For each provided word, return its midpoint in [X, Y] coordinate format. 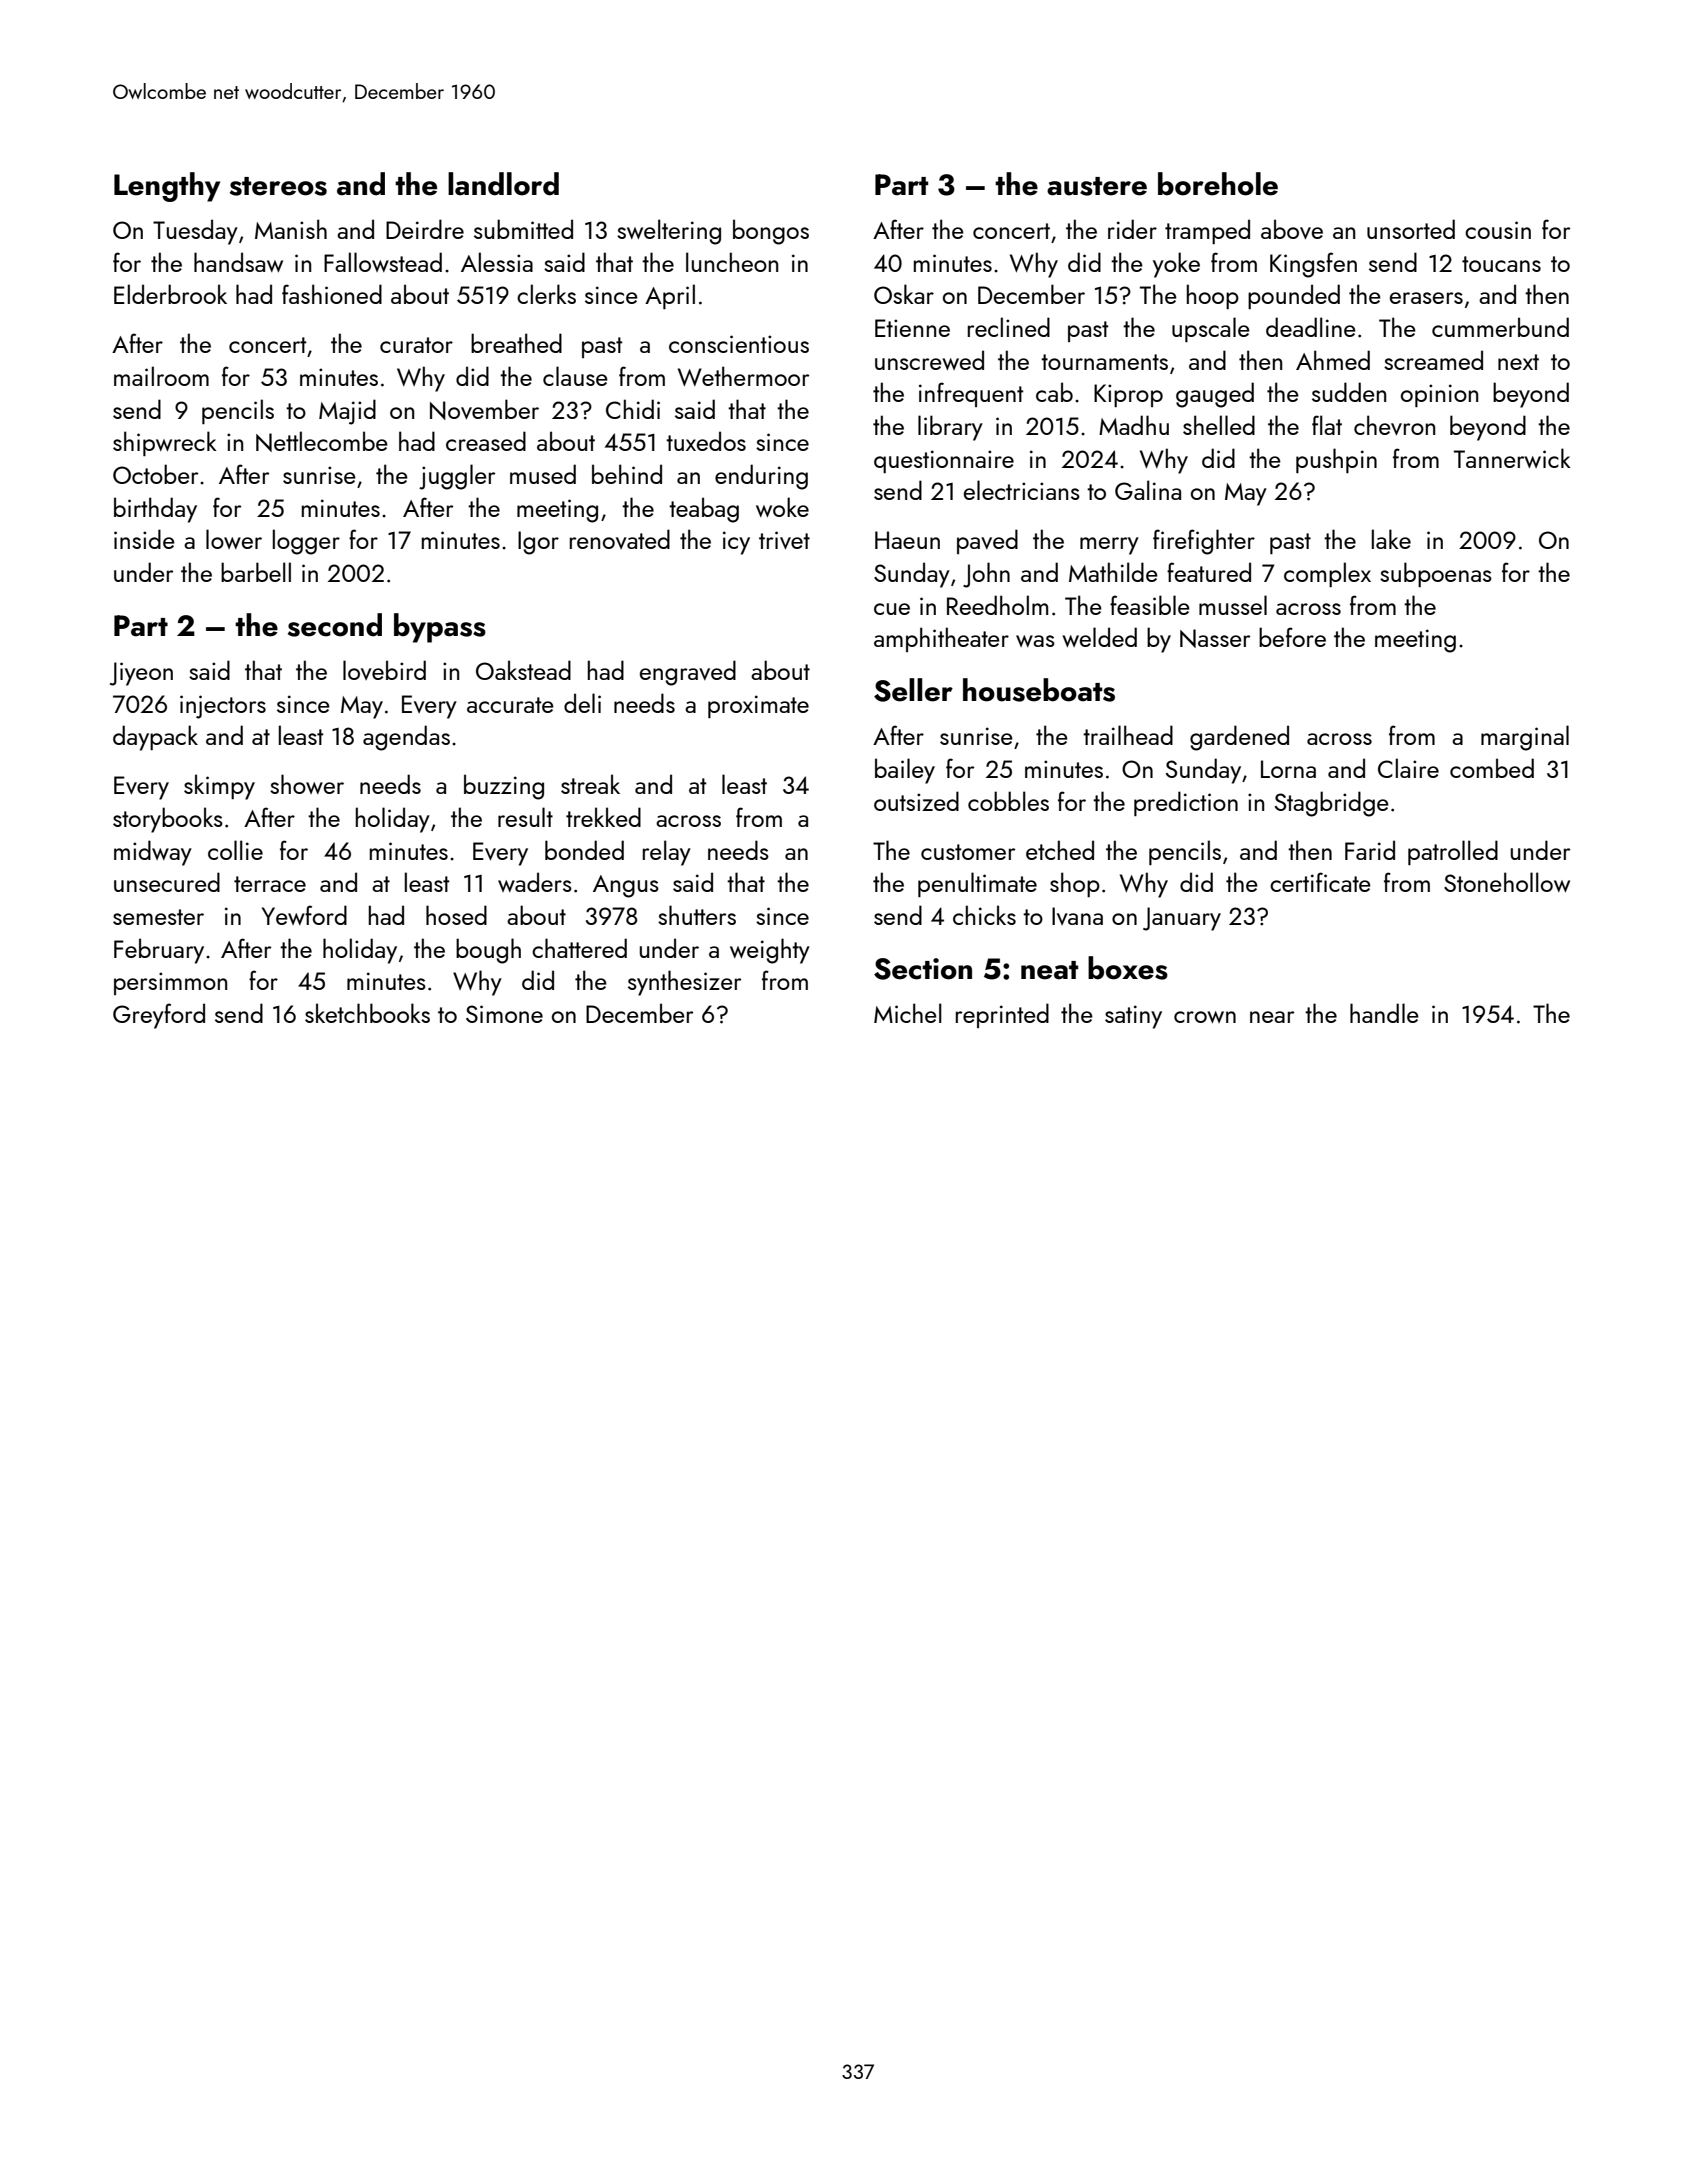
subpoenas [1436, 574]
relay [667, 853]
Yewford [304, 915]
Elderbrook [170, 294]
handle [1384, 1013]
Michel [908, 1013]
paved [987, 541]
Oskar [904, 294]
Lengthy [167, 187]
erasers [1426, 298]
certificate [1320, 882]
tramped [1207, 231]
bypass [440, 628]
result [525, 817]
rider [1132, 229]
